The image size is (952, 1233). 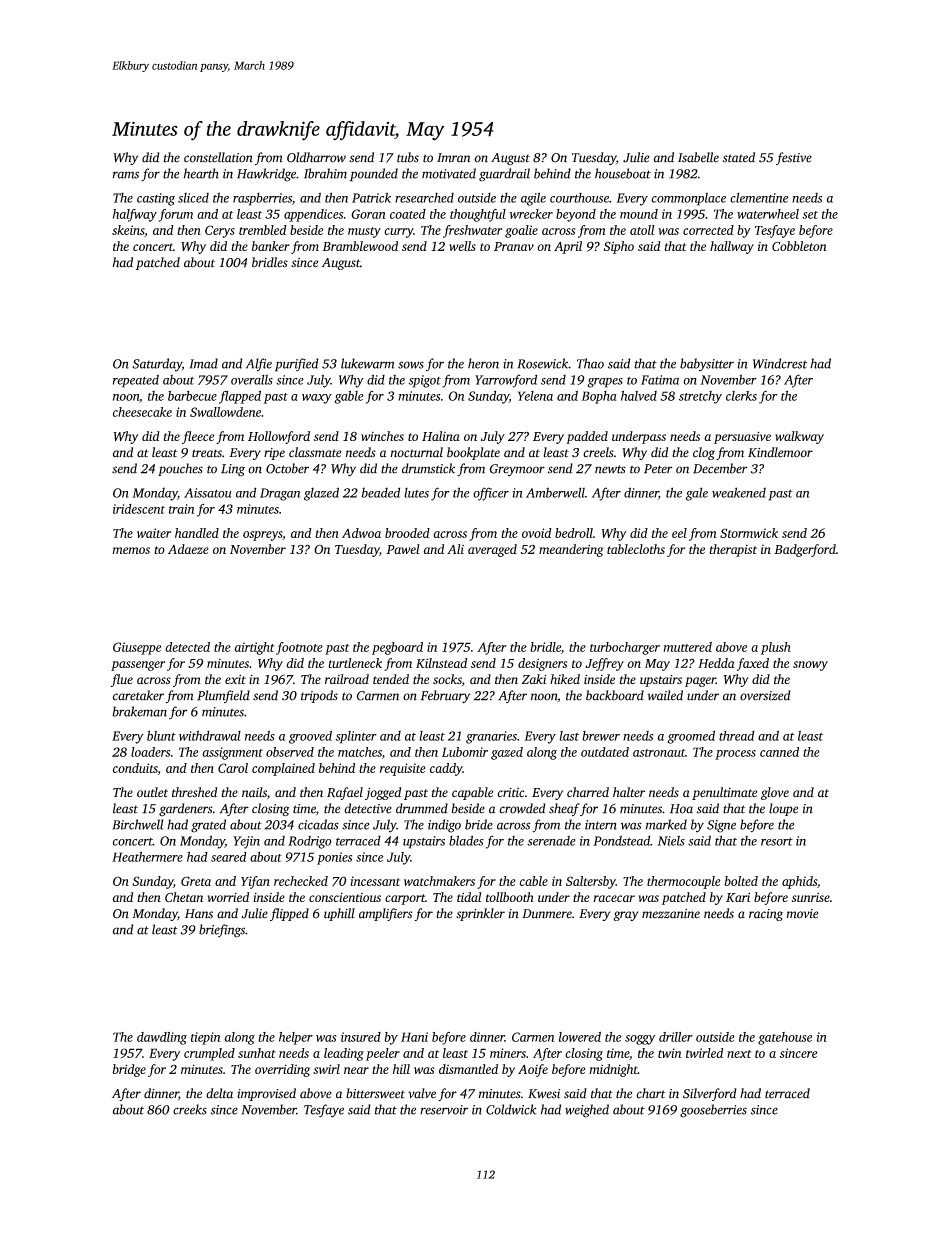 What do you see at coordinates (218, 157) in the screenshot?
I see `constellation` at bounding box center [218, 157].
